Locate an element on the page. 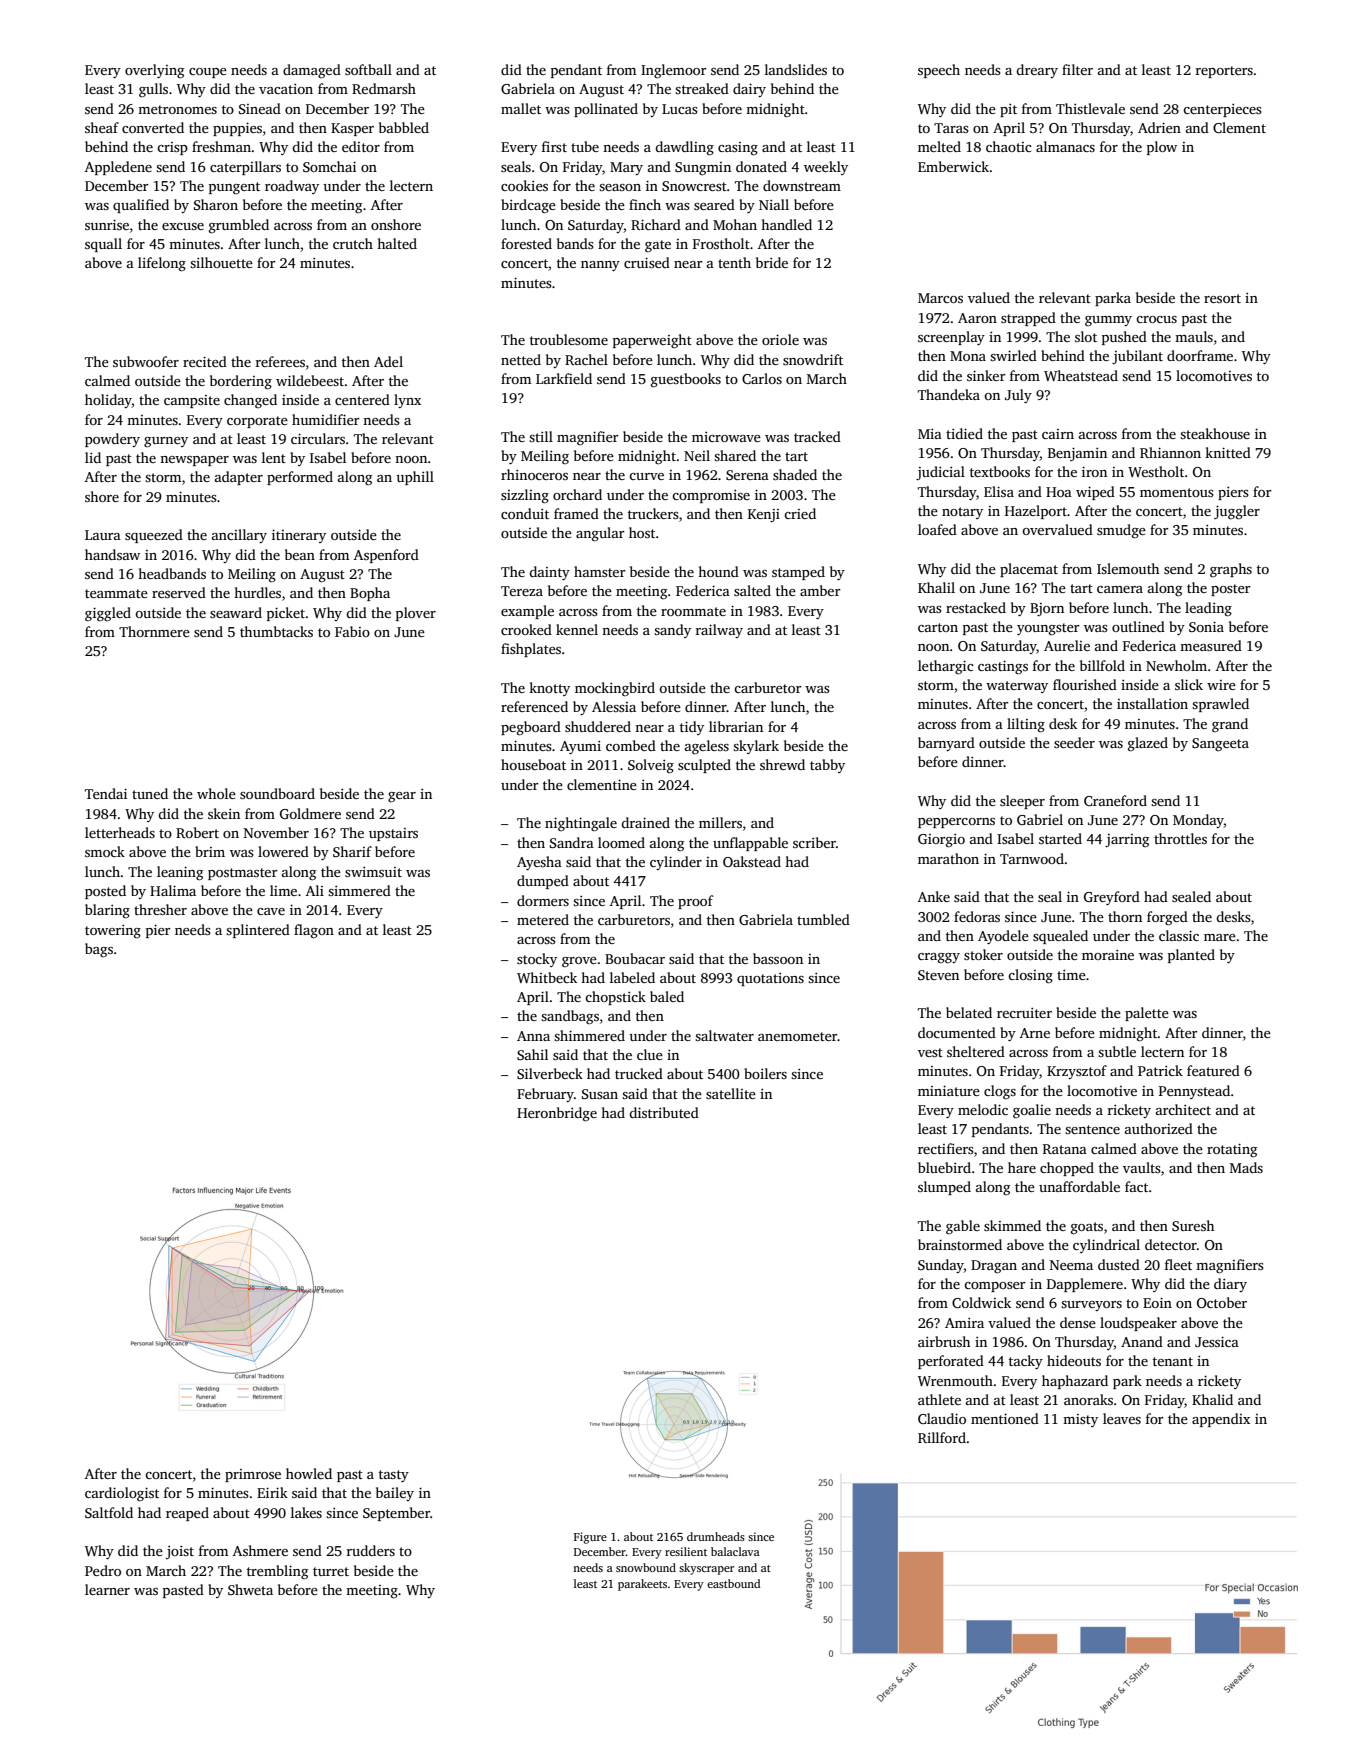 The width and height of the document is (1358, 1757). damaged is located at coordinates (312, 71).
